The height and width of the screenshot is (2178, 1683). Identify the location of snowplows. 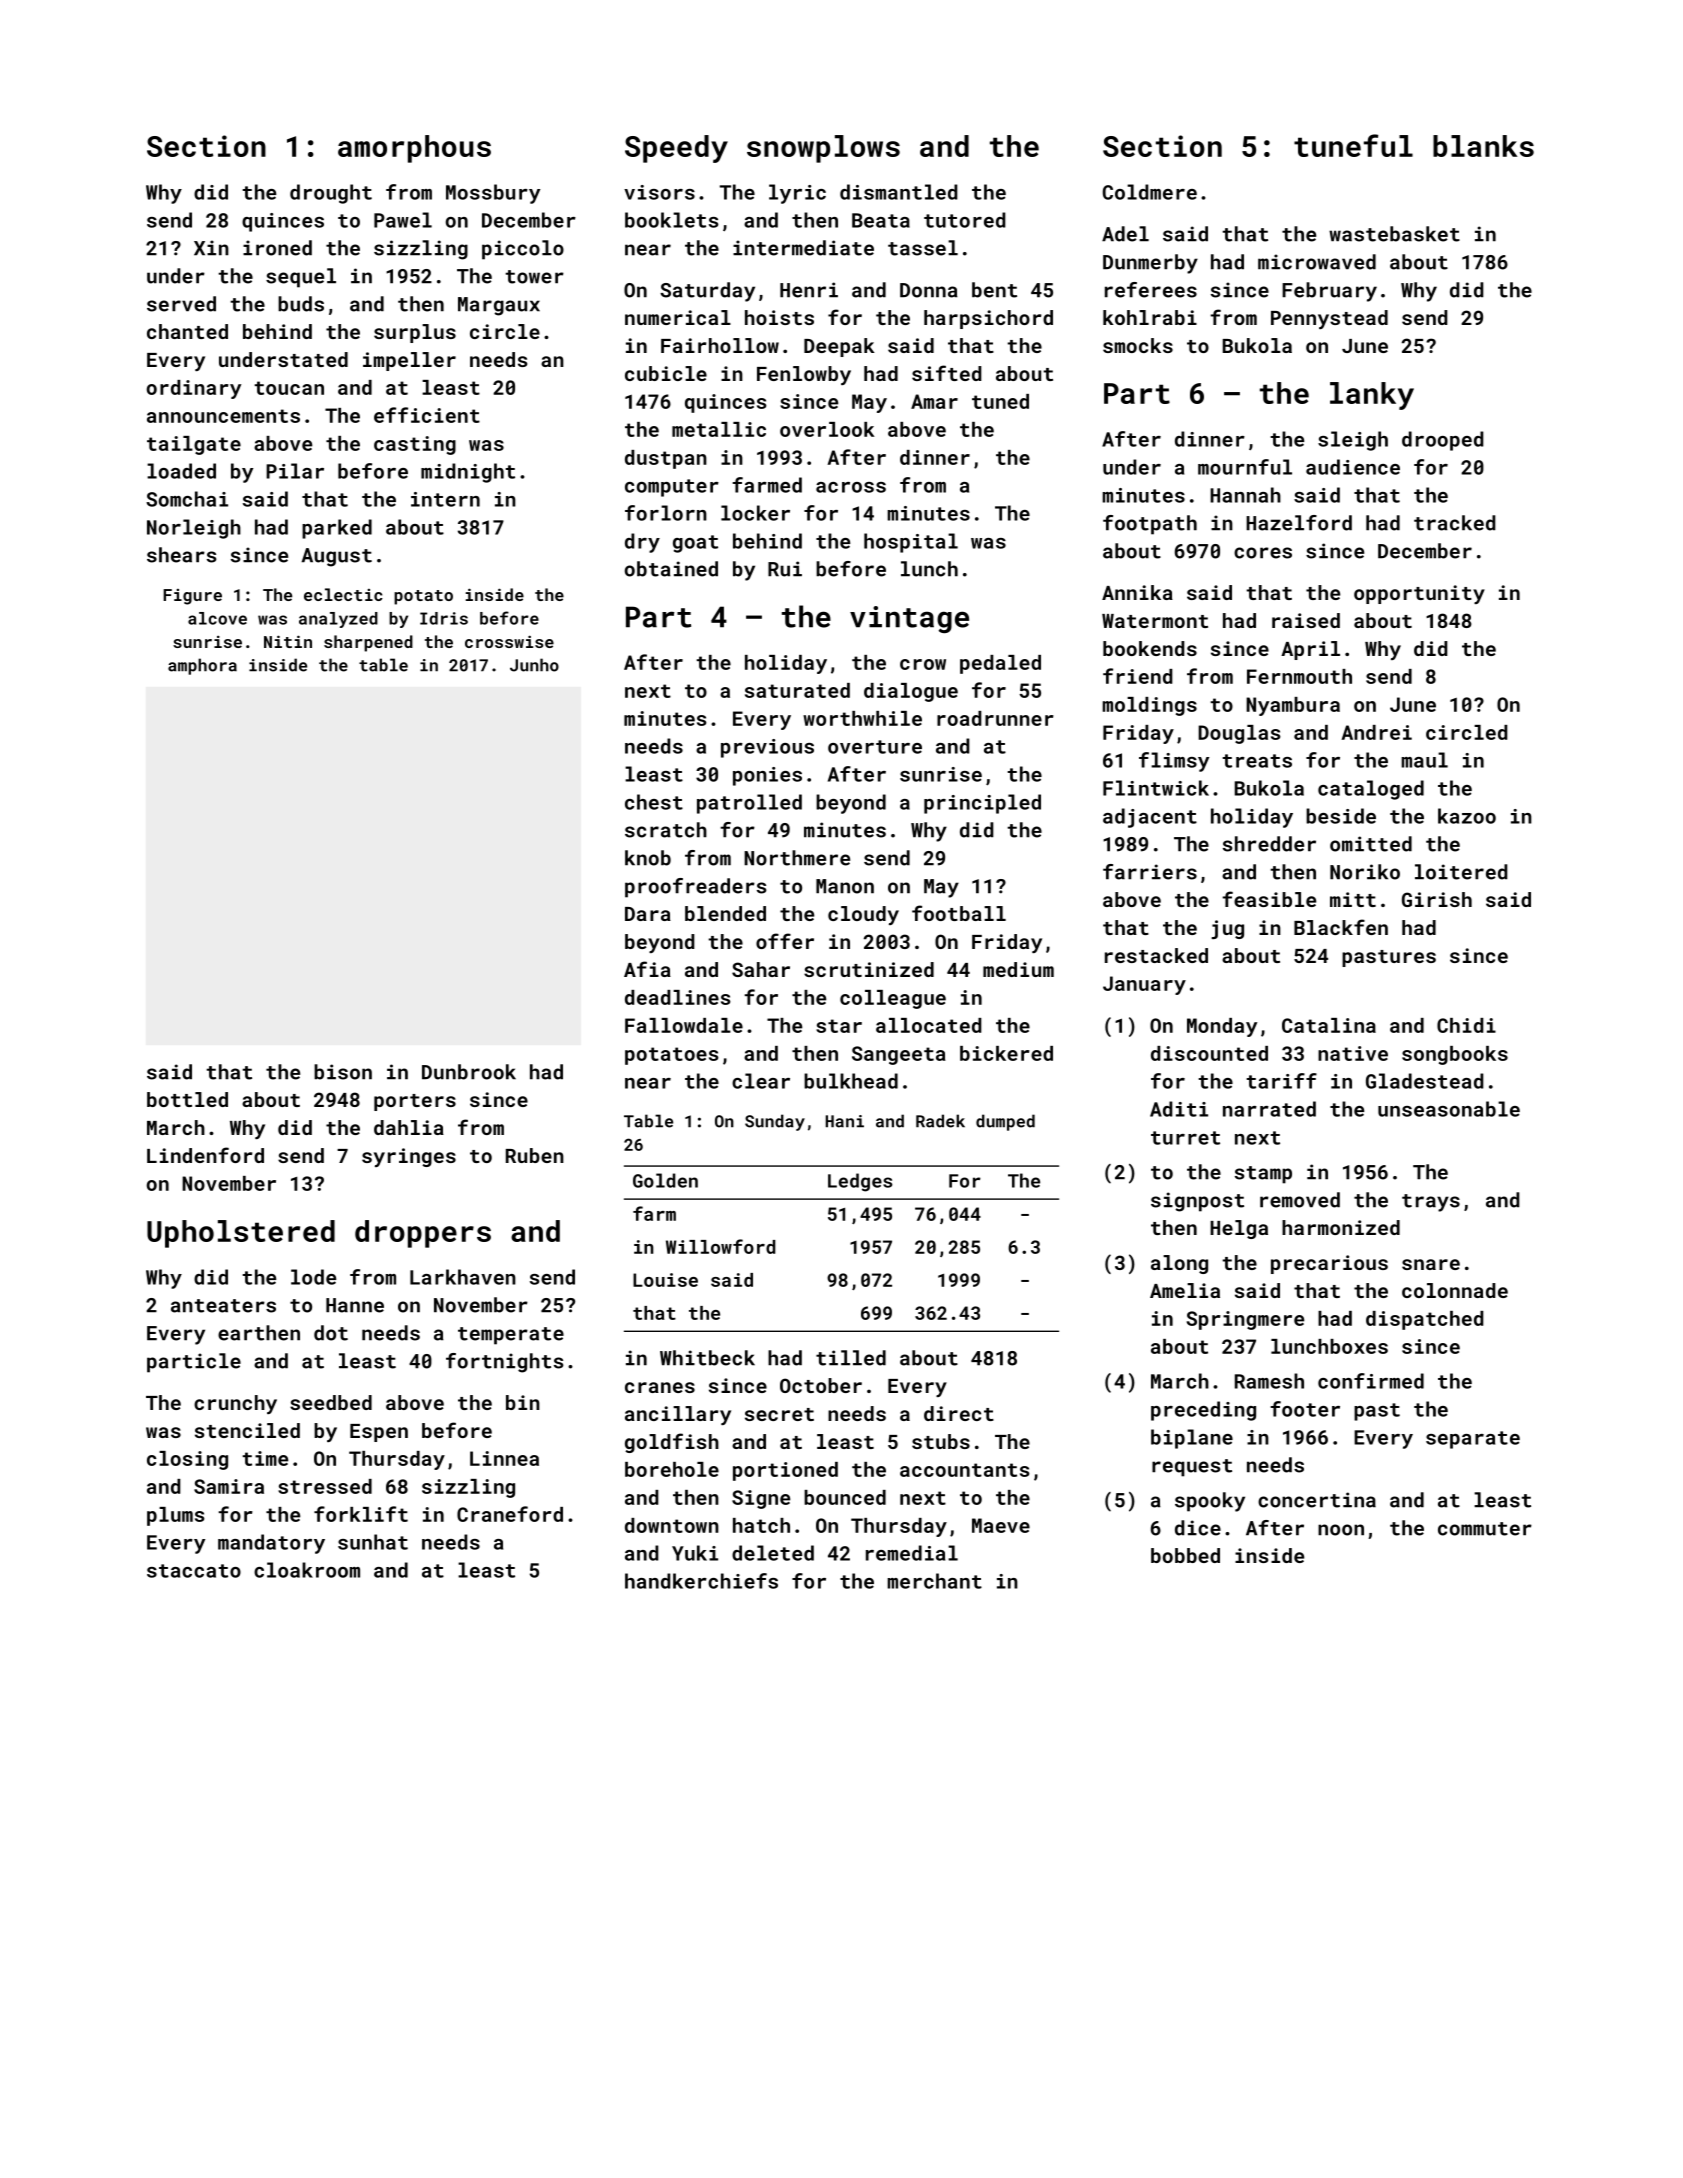
(823, 149).
